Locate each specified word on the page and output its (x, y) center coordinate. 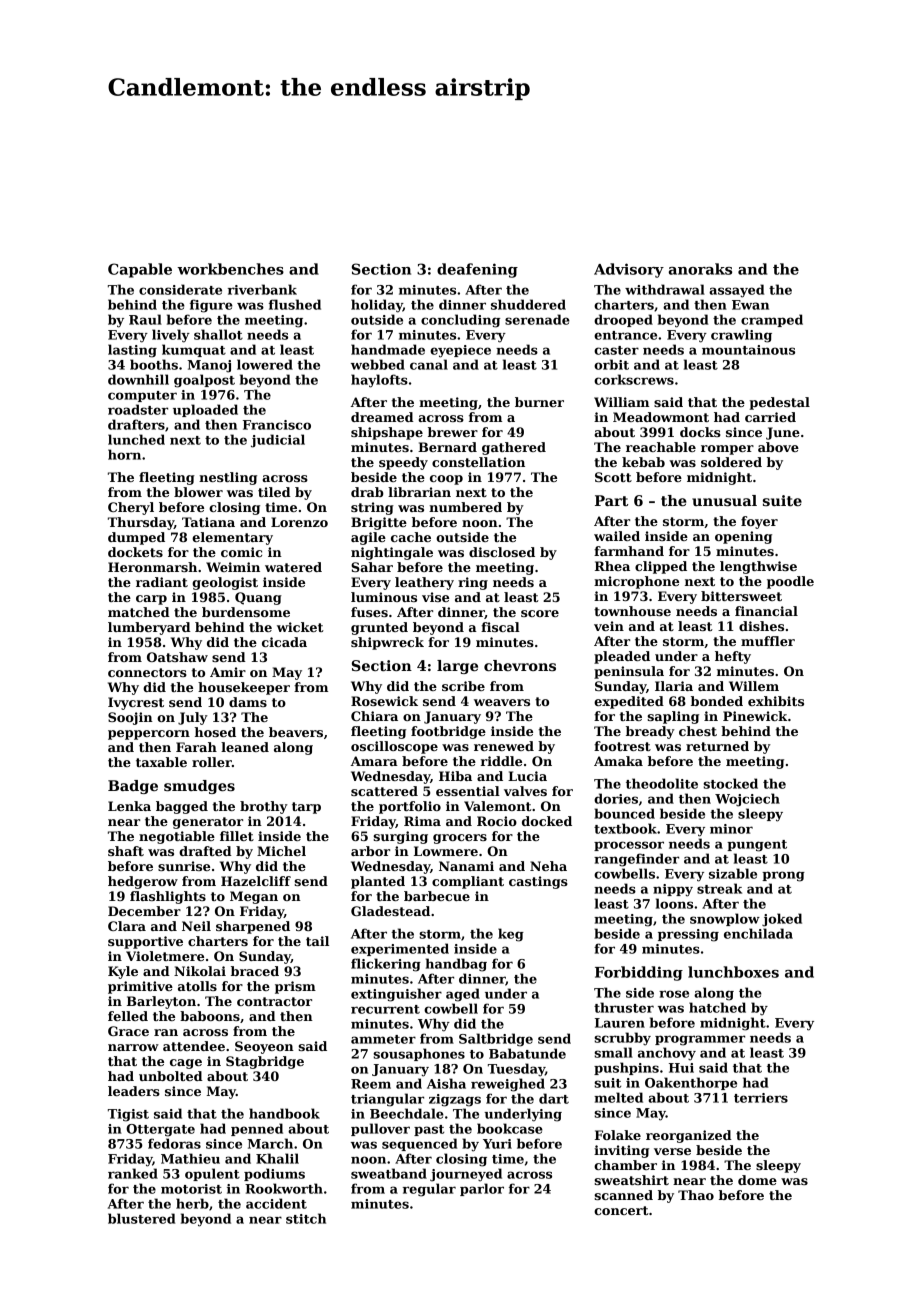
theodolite (662, 783)
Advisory (629, 270)
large (457, 667)
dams (248, 702)
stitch (306, 1218)
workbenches (230, 269)
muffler (768, 641)
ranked (133, 1173)
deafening (477, 270)
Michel (281, 851)
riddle (501, 761)
